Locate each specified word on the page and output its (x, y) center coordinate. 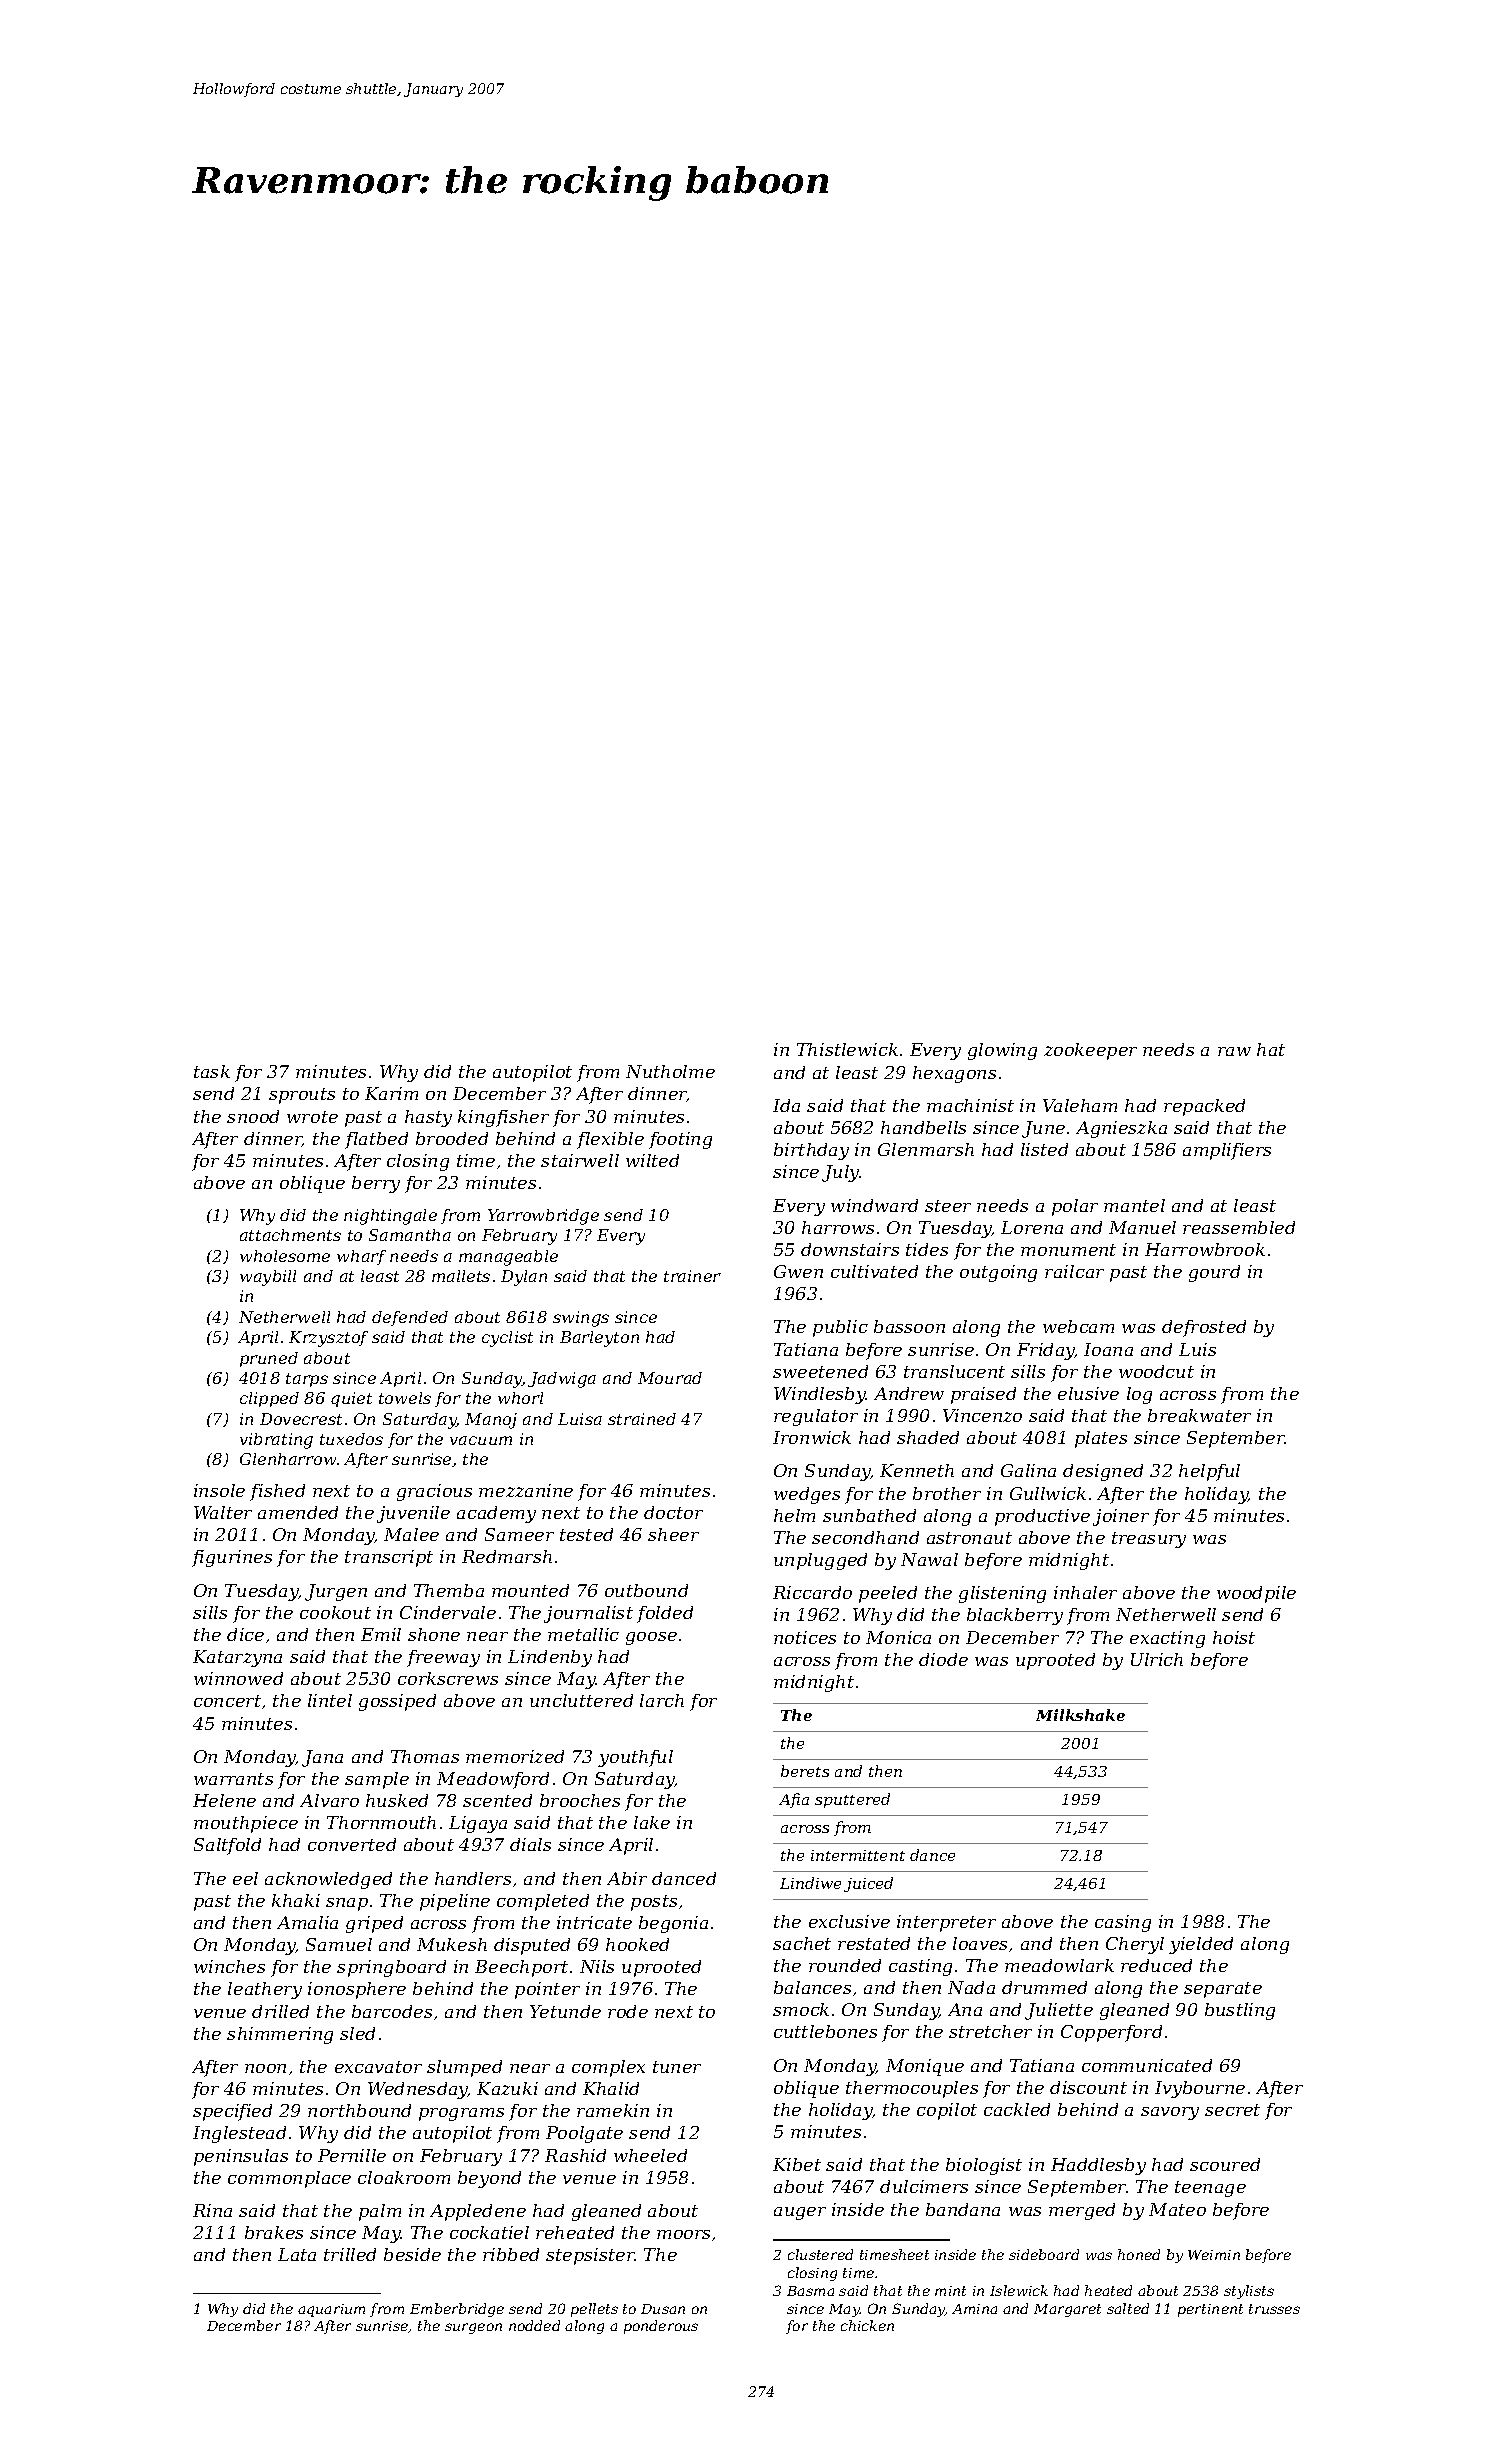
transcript (389, 1558)
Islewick (1019, 2290)
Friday (1046, 1351)
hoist (1234, 1637)
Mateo (1177, 2209)
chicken (867, 2325)
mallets (461, 1276)
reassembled (1239, 1227)
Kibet (797, 2164)
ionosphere (357, 1990)
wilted (652, 1160)
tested (586, 1534)
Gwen (798, 1271)
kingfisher (503, 1118)
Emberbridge (457, 2310)
